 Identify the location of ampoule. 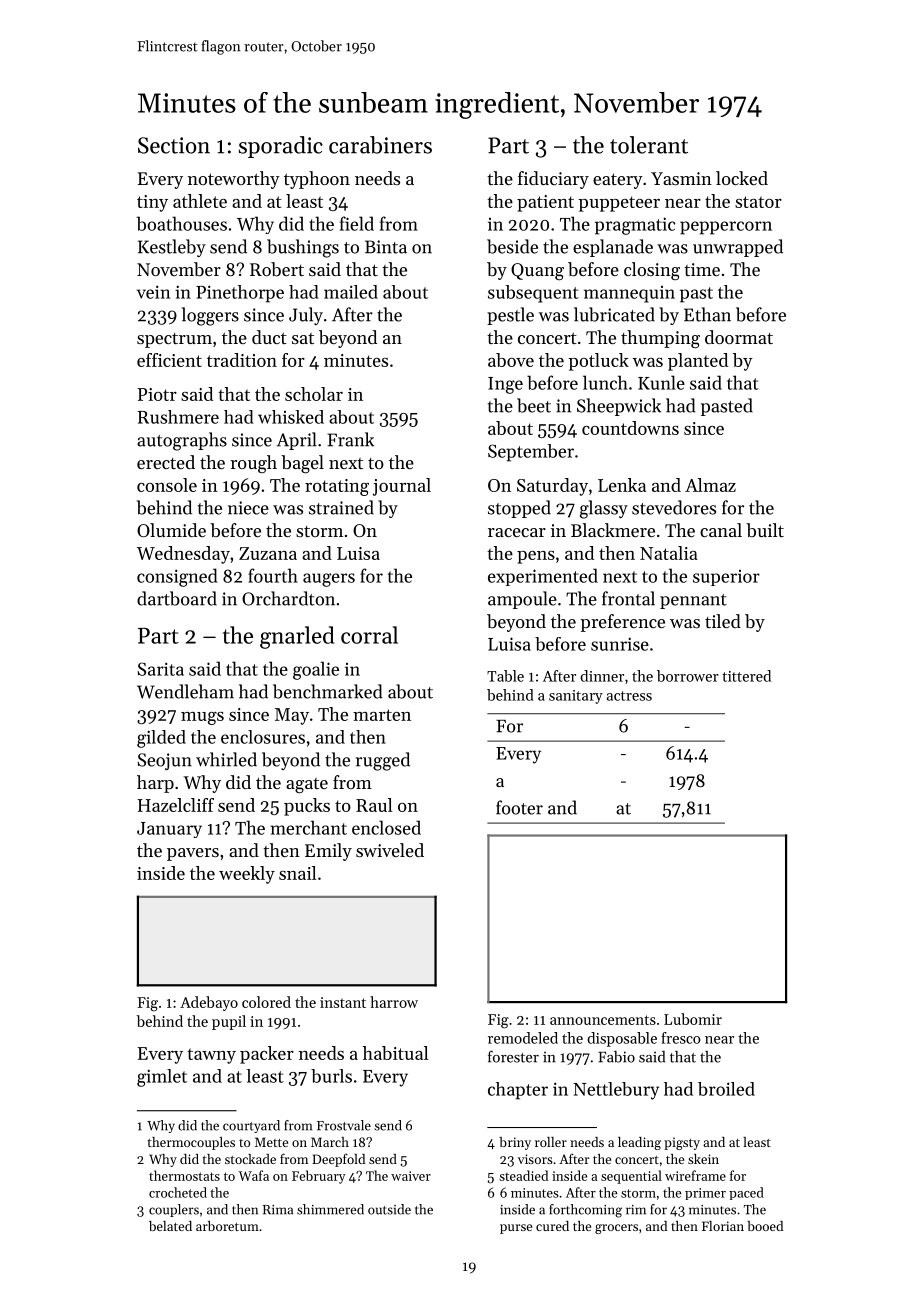
(522, 600).
